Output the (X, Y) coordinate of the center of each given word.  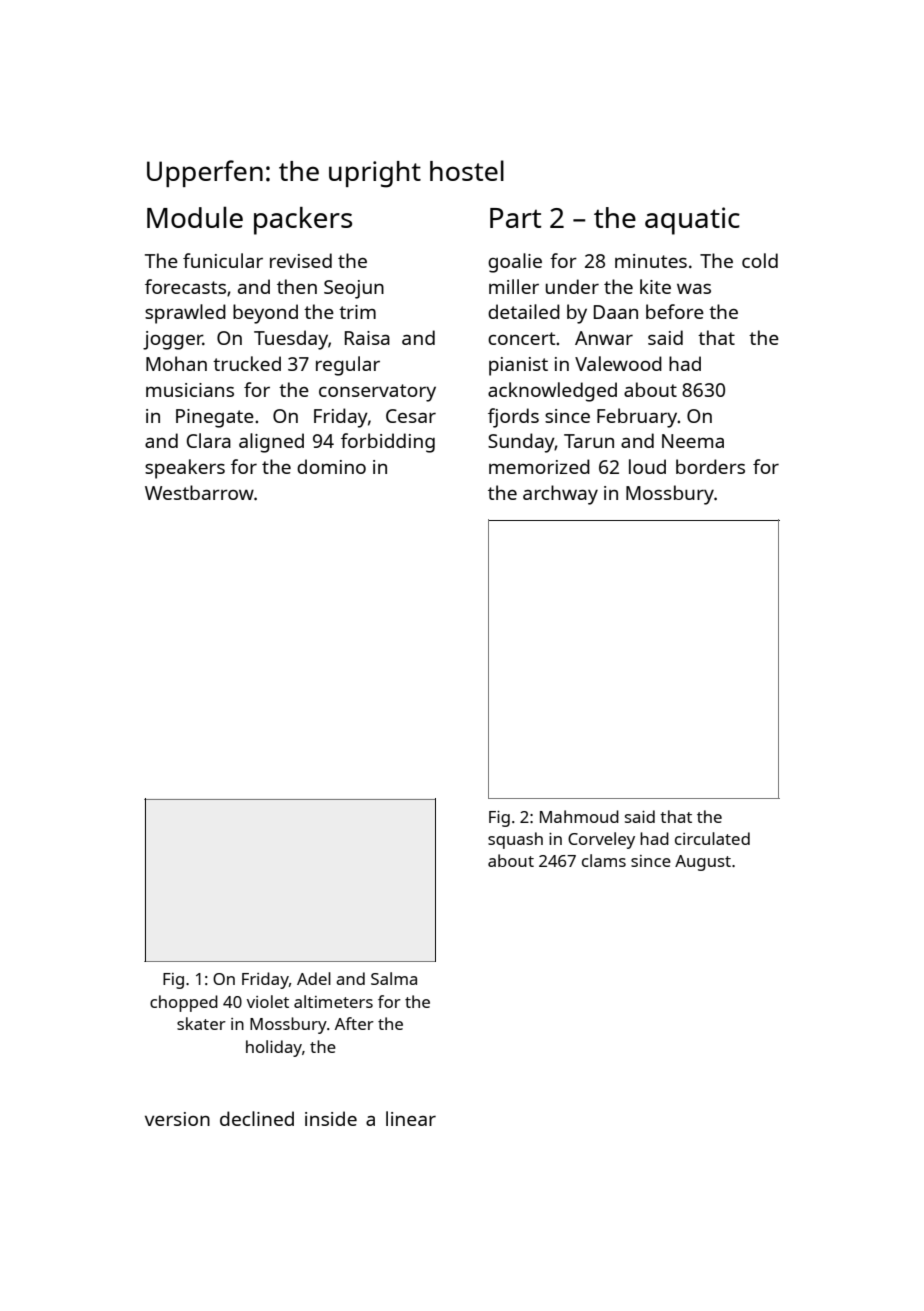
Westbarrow (199, 492)
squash (515, 840)
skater (201, 1023)
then (297, 286)
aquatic (692, 221)
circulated (712, 838)
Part (515, 218)
